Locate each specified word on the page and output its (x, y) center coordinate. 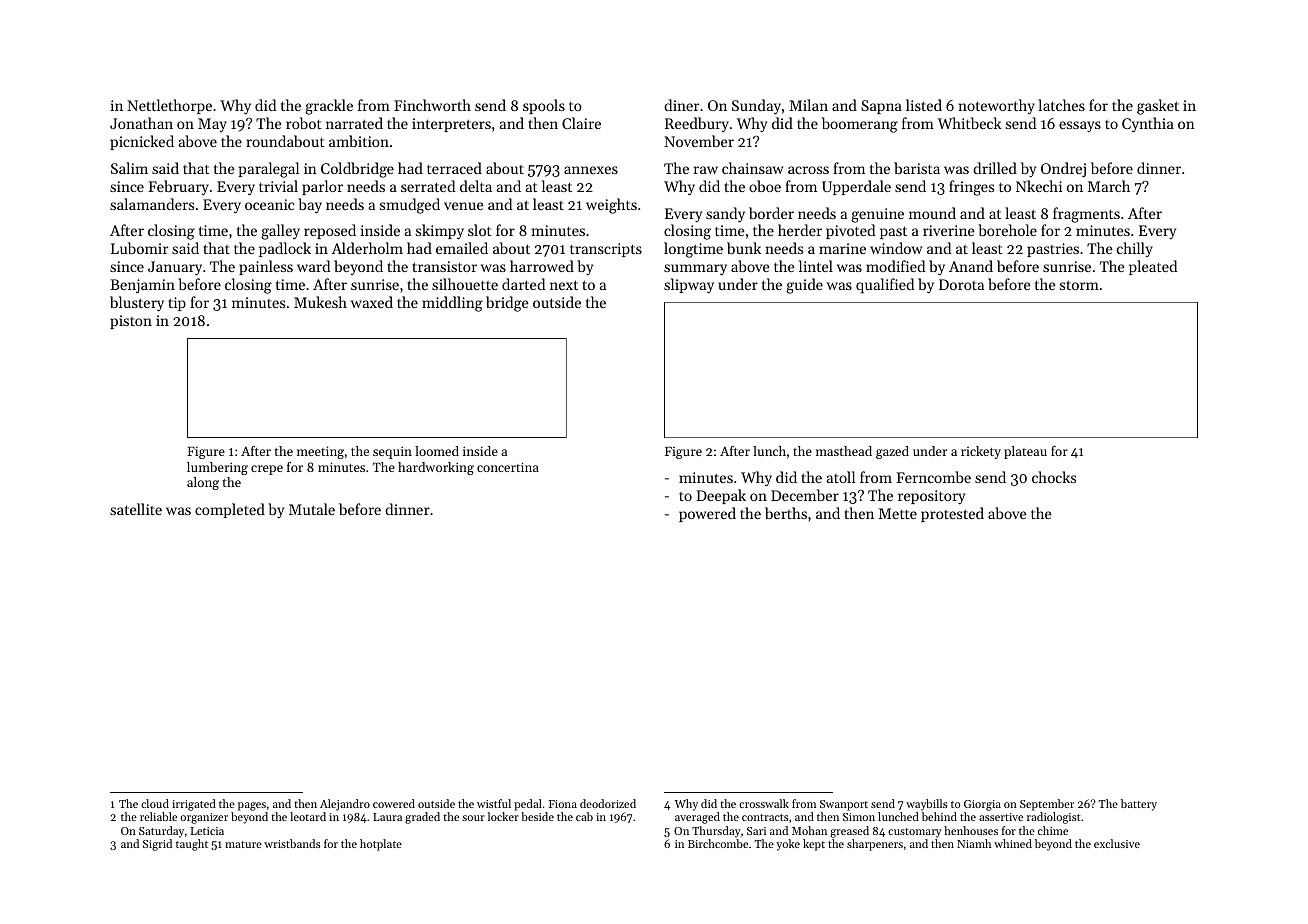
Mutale (312, 509)
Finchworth (432, 105)
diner (681, 105)
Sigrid (157, 845)
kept (814, 845)
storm (1079, 285)
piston (131, 322)
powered (707, 514)
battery (1139, 805)
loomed (437, 451)
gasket (1158, 107)
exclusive (1117, 843)
